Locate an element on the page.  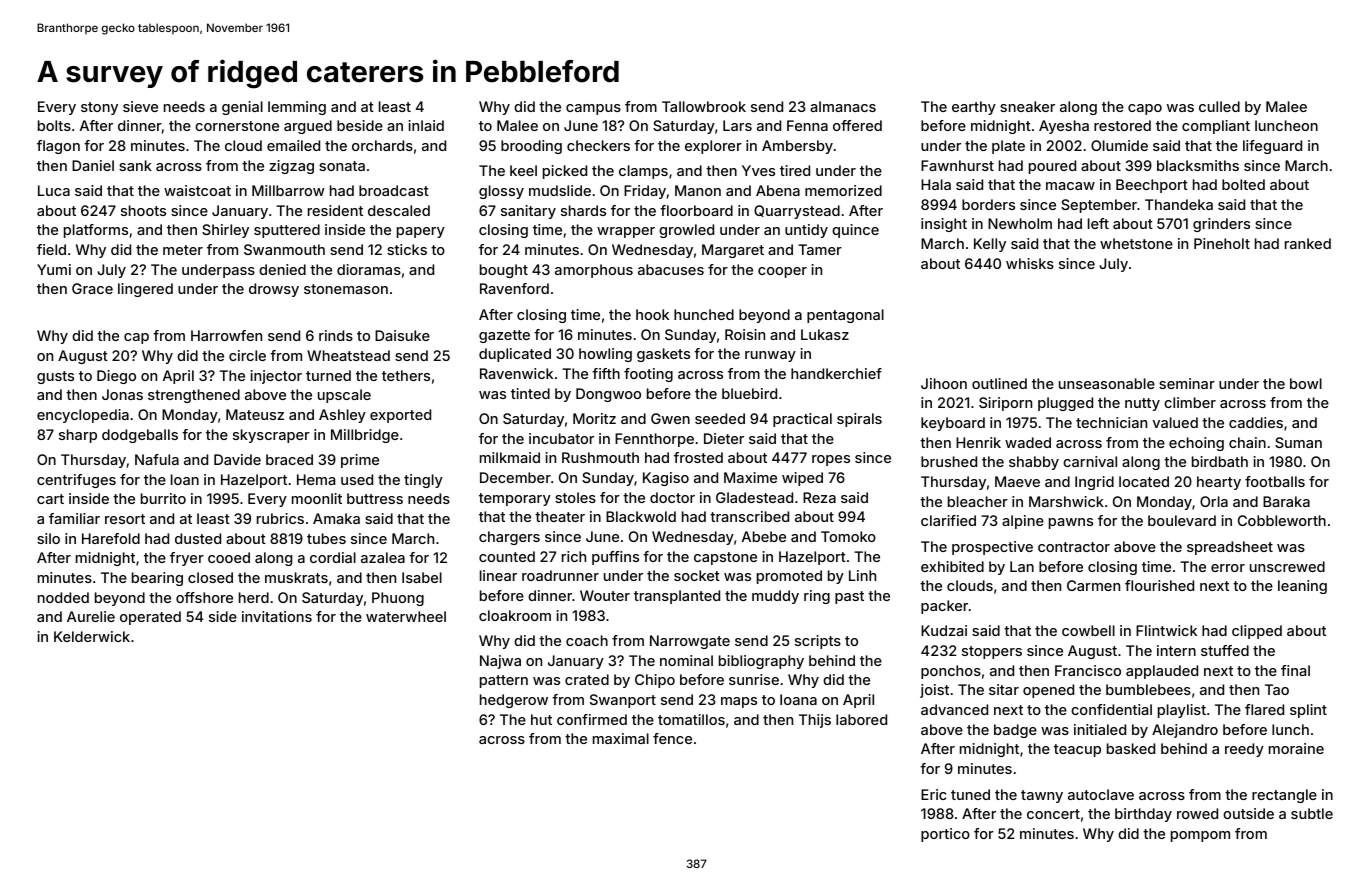
December is located at coordinates (515, 477).
